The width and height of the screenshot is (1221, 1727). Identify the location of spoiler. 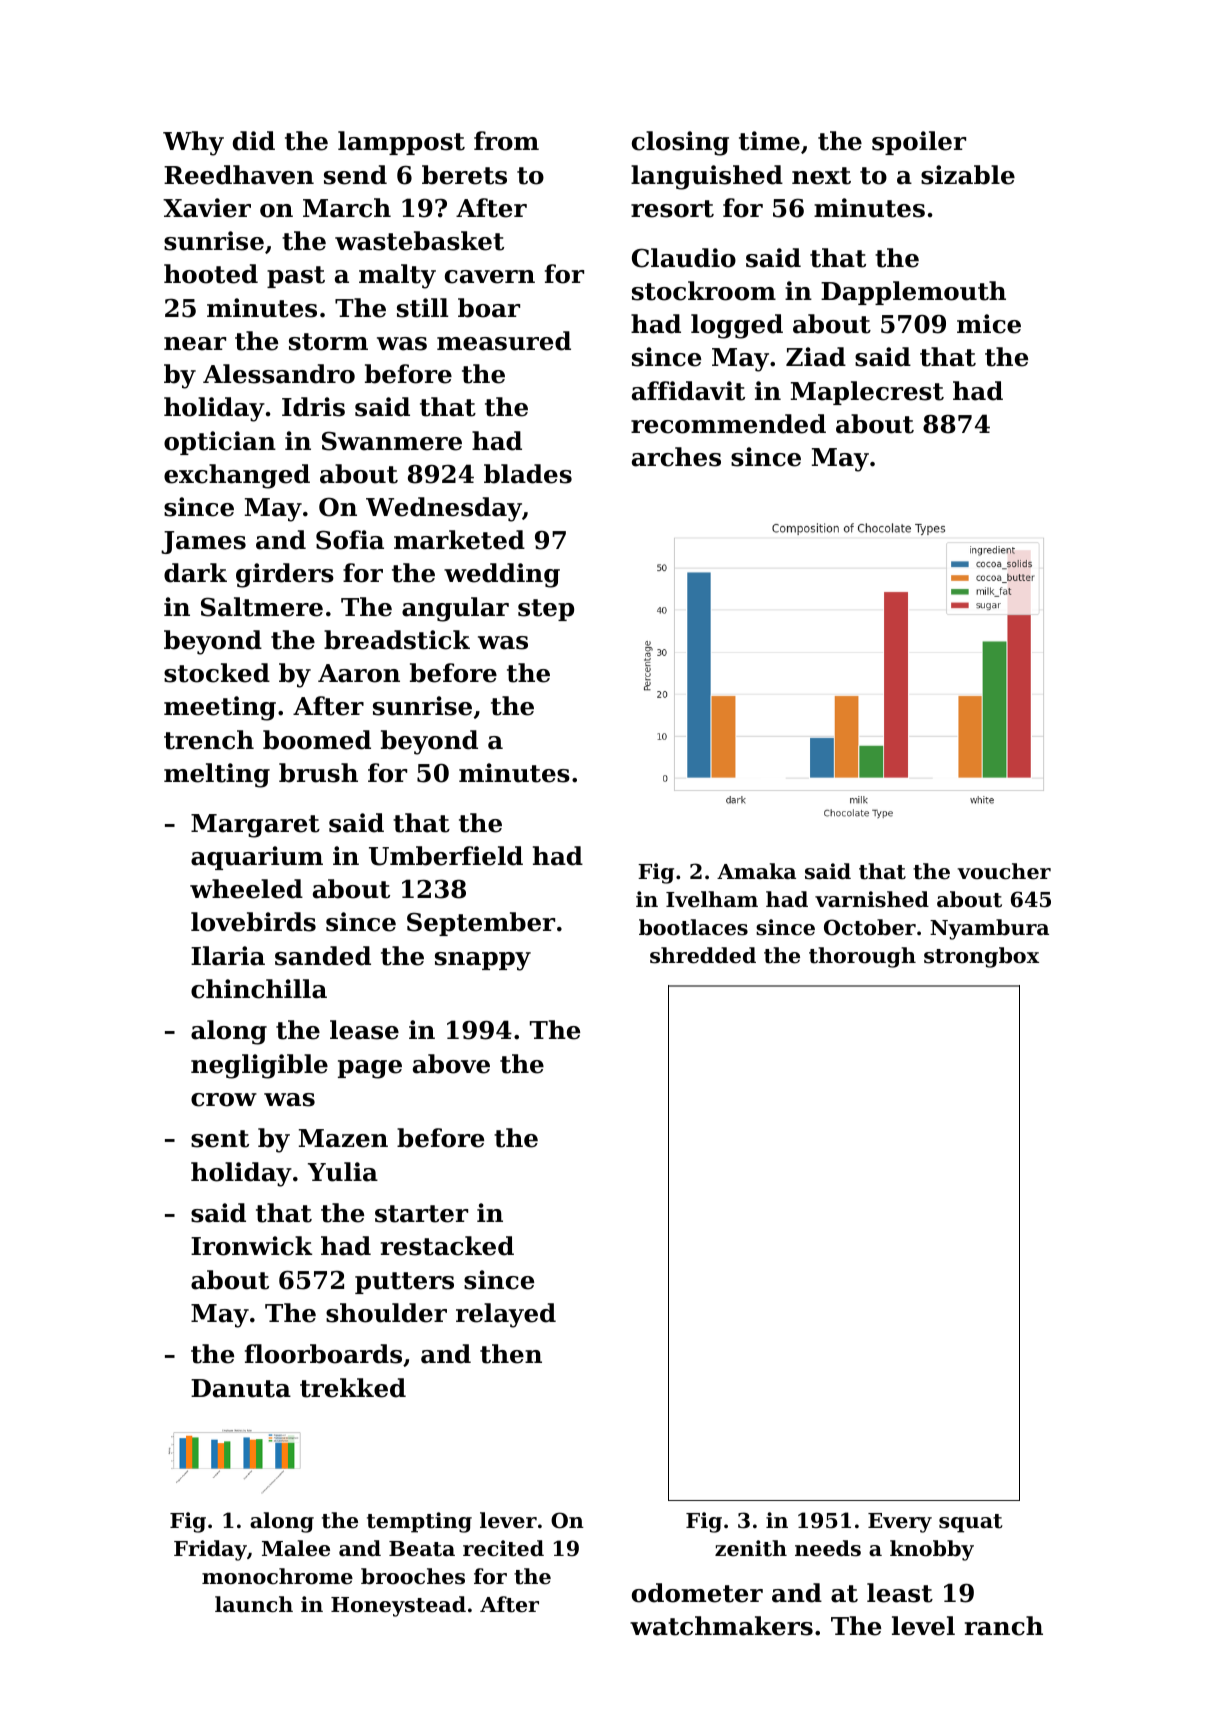
(919, 143).
